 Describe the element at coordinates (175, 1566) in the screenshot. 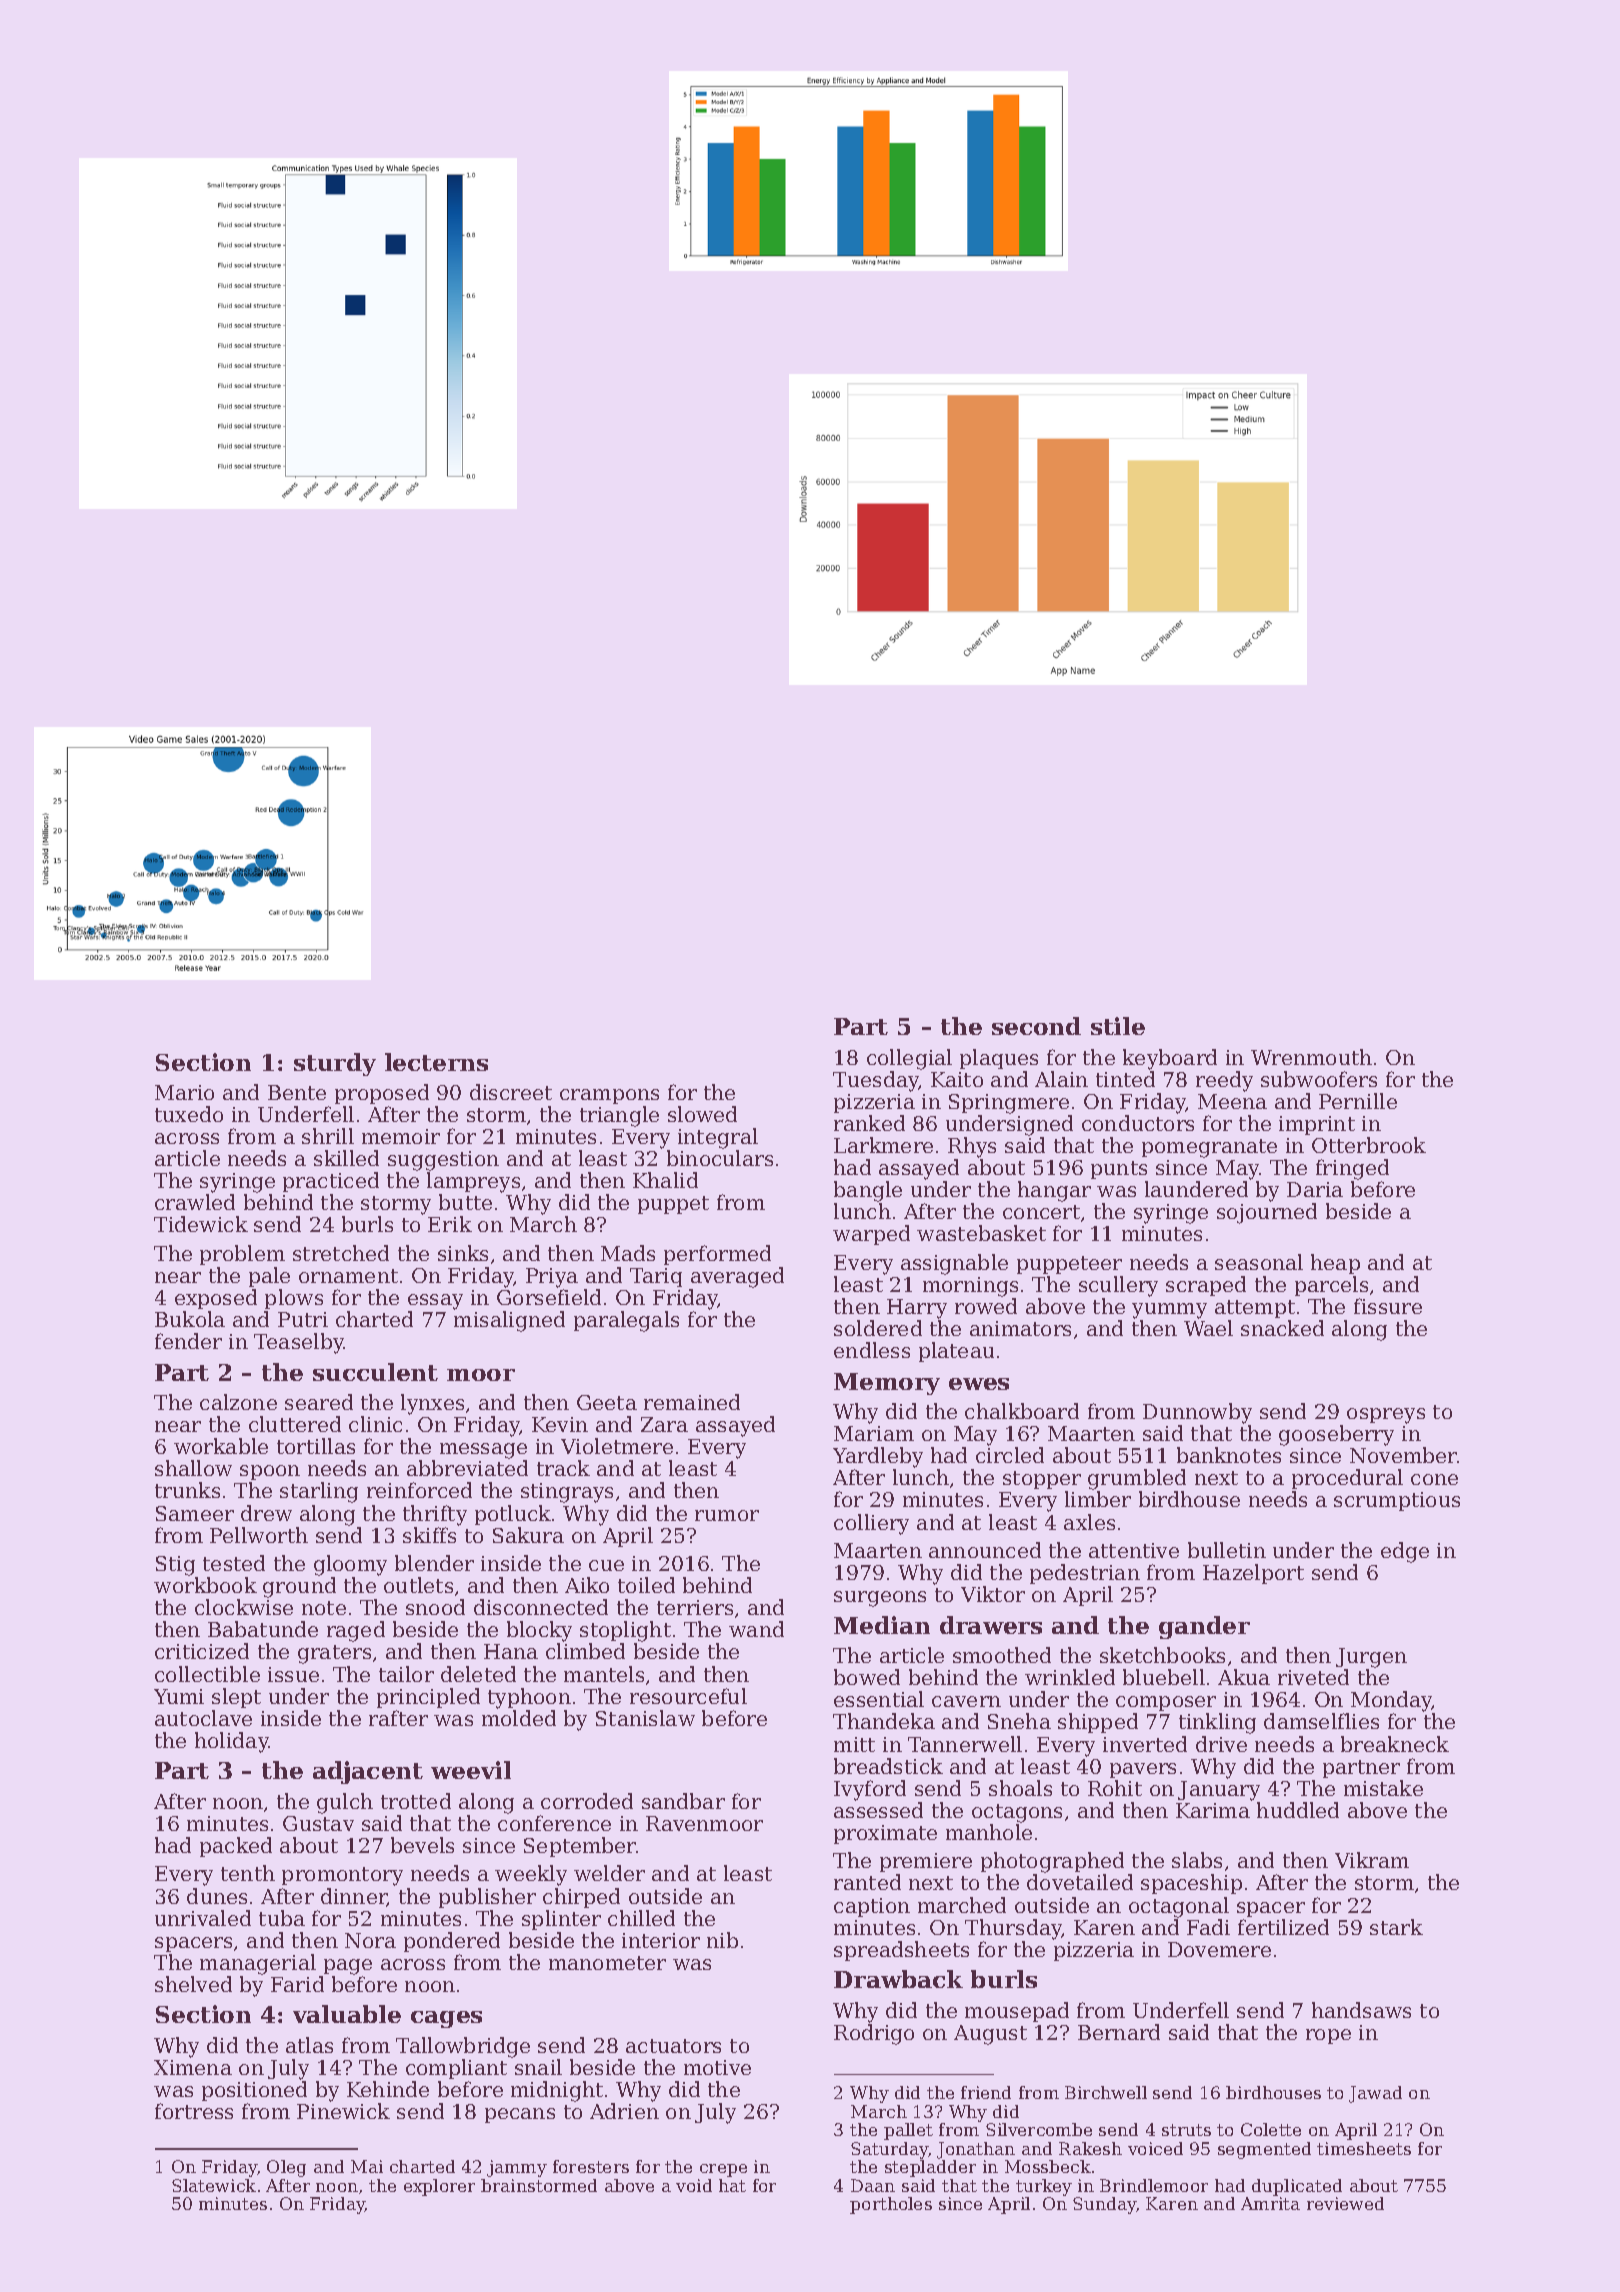

I see `Stig` at that location.
